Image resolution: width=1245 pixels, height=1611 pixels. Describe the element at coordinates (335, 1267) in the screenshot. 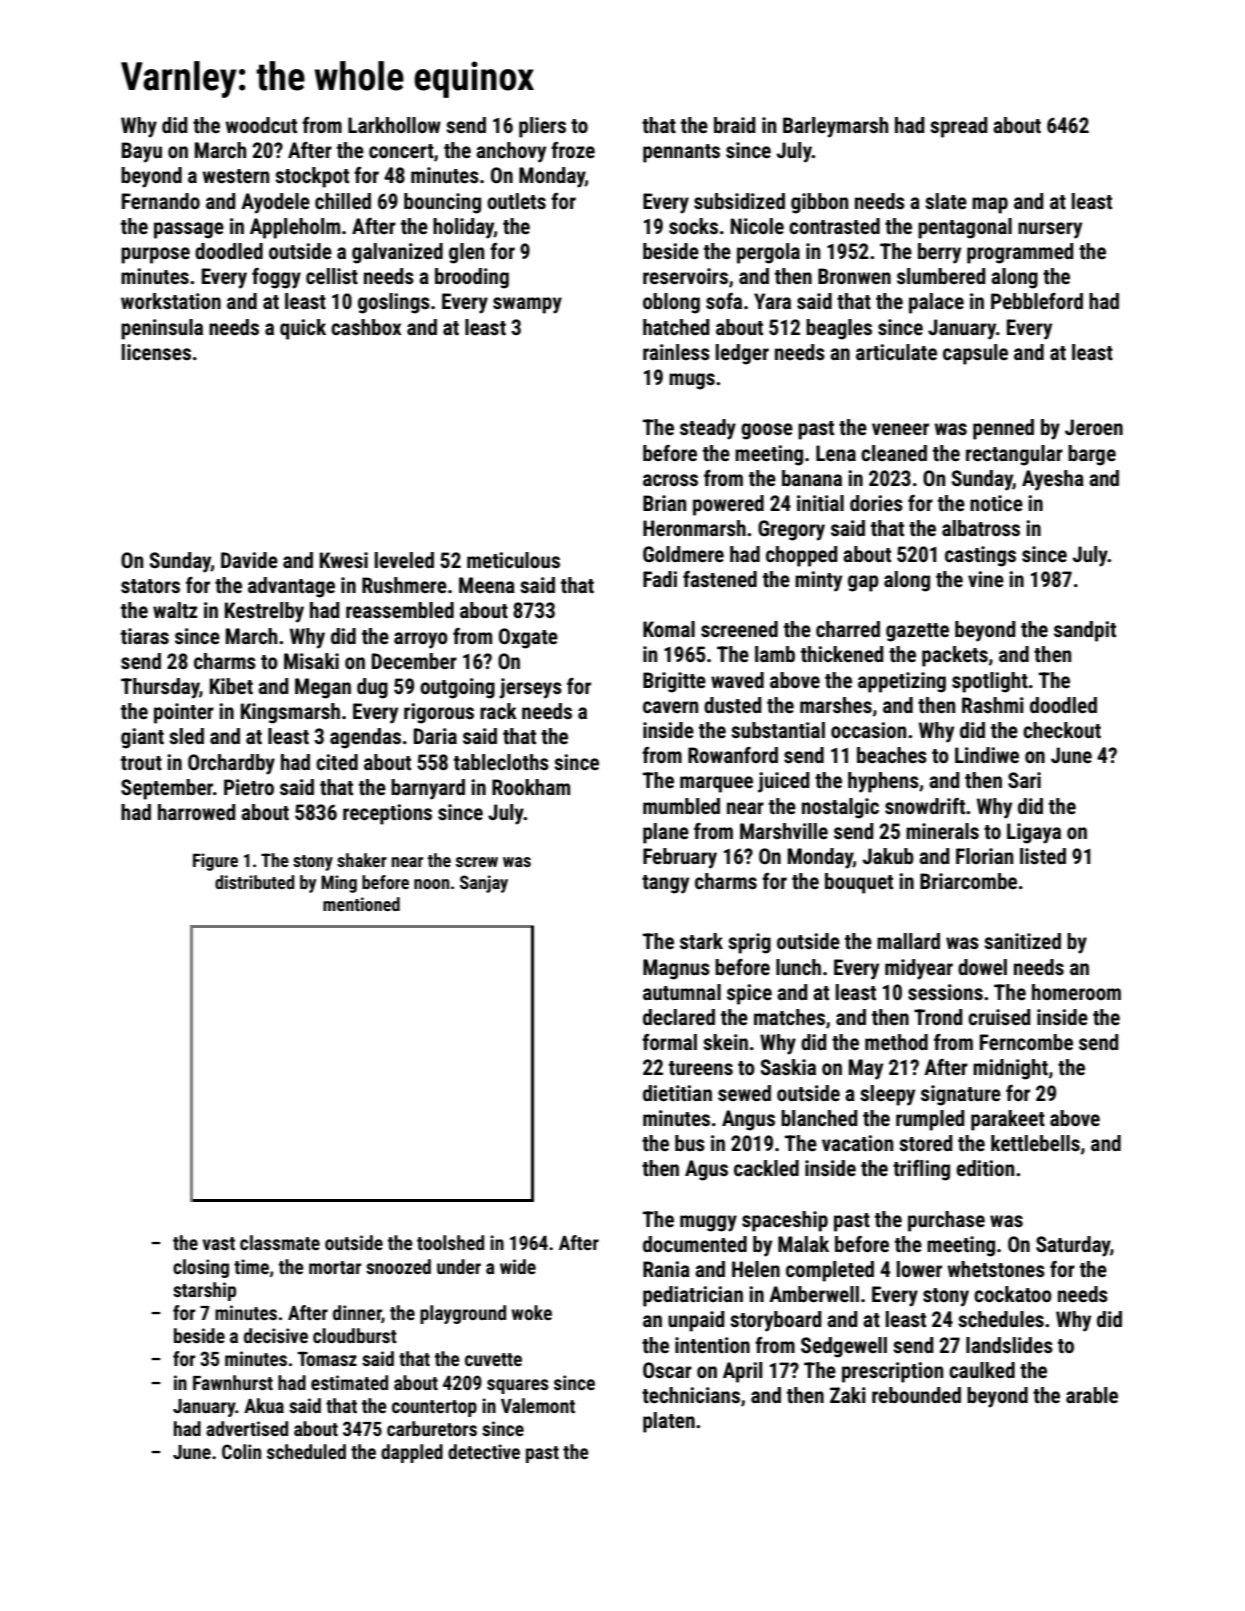

I see `mortar` at that location.
